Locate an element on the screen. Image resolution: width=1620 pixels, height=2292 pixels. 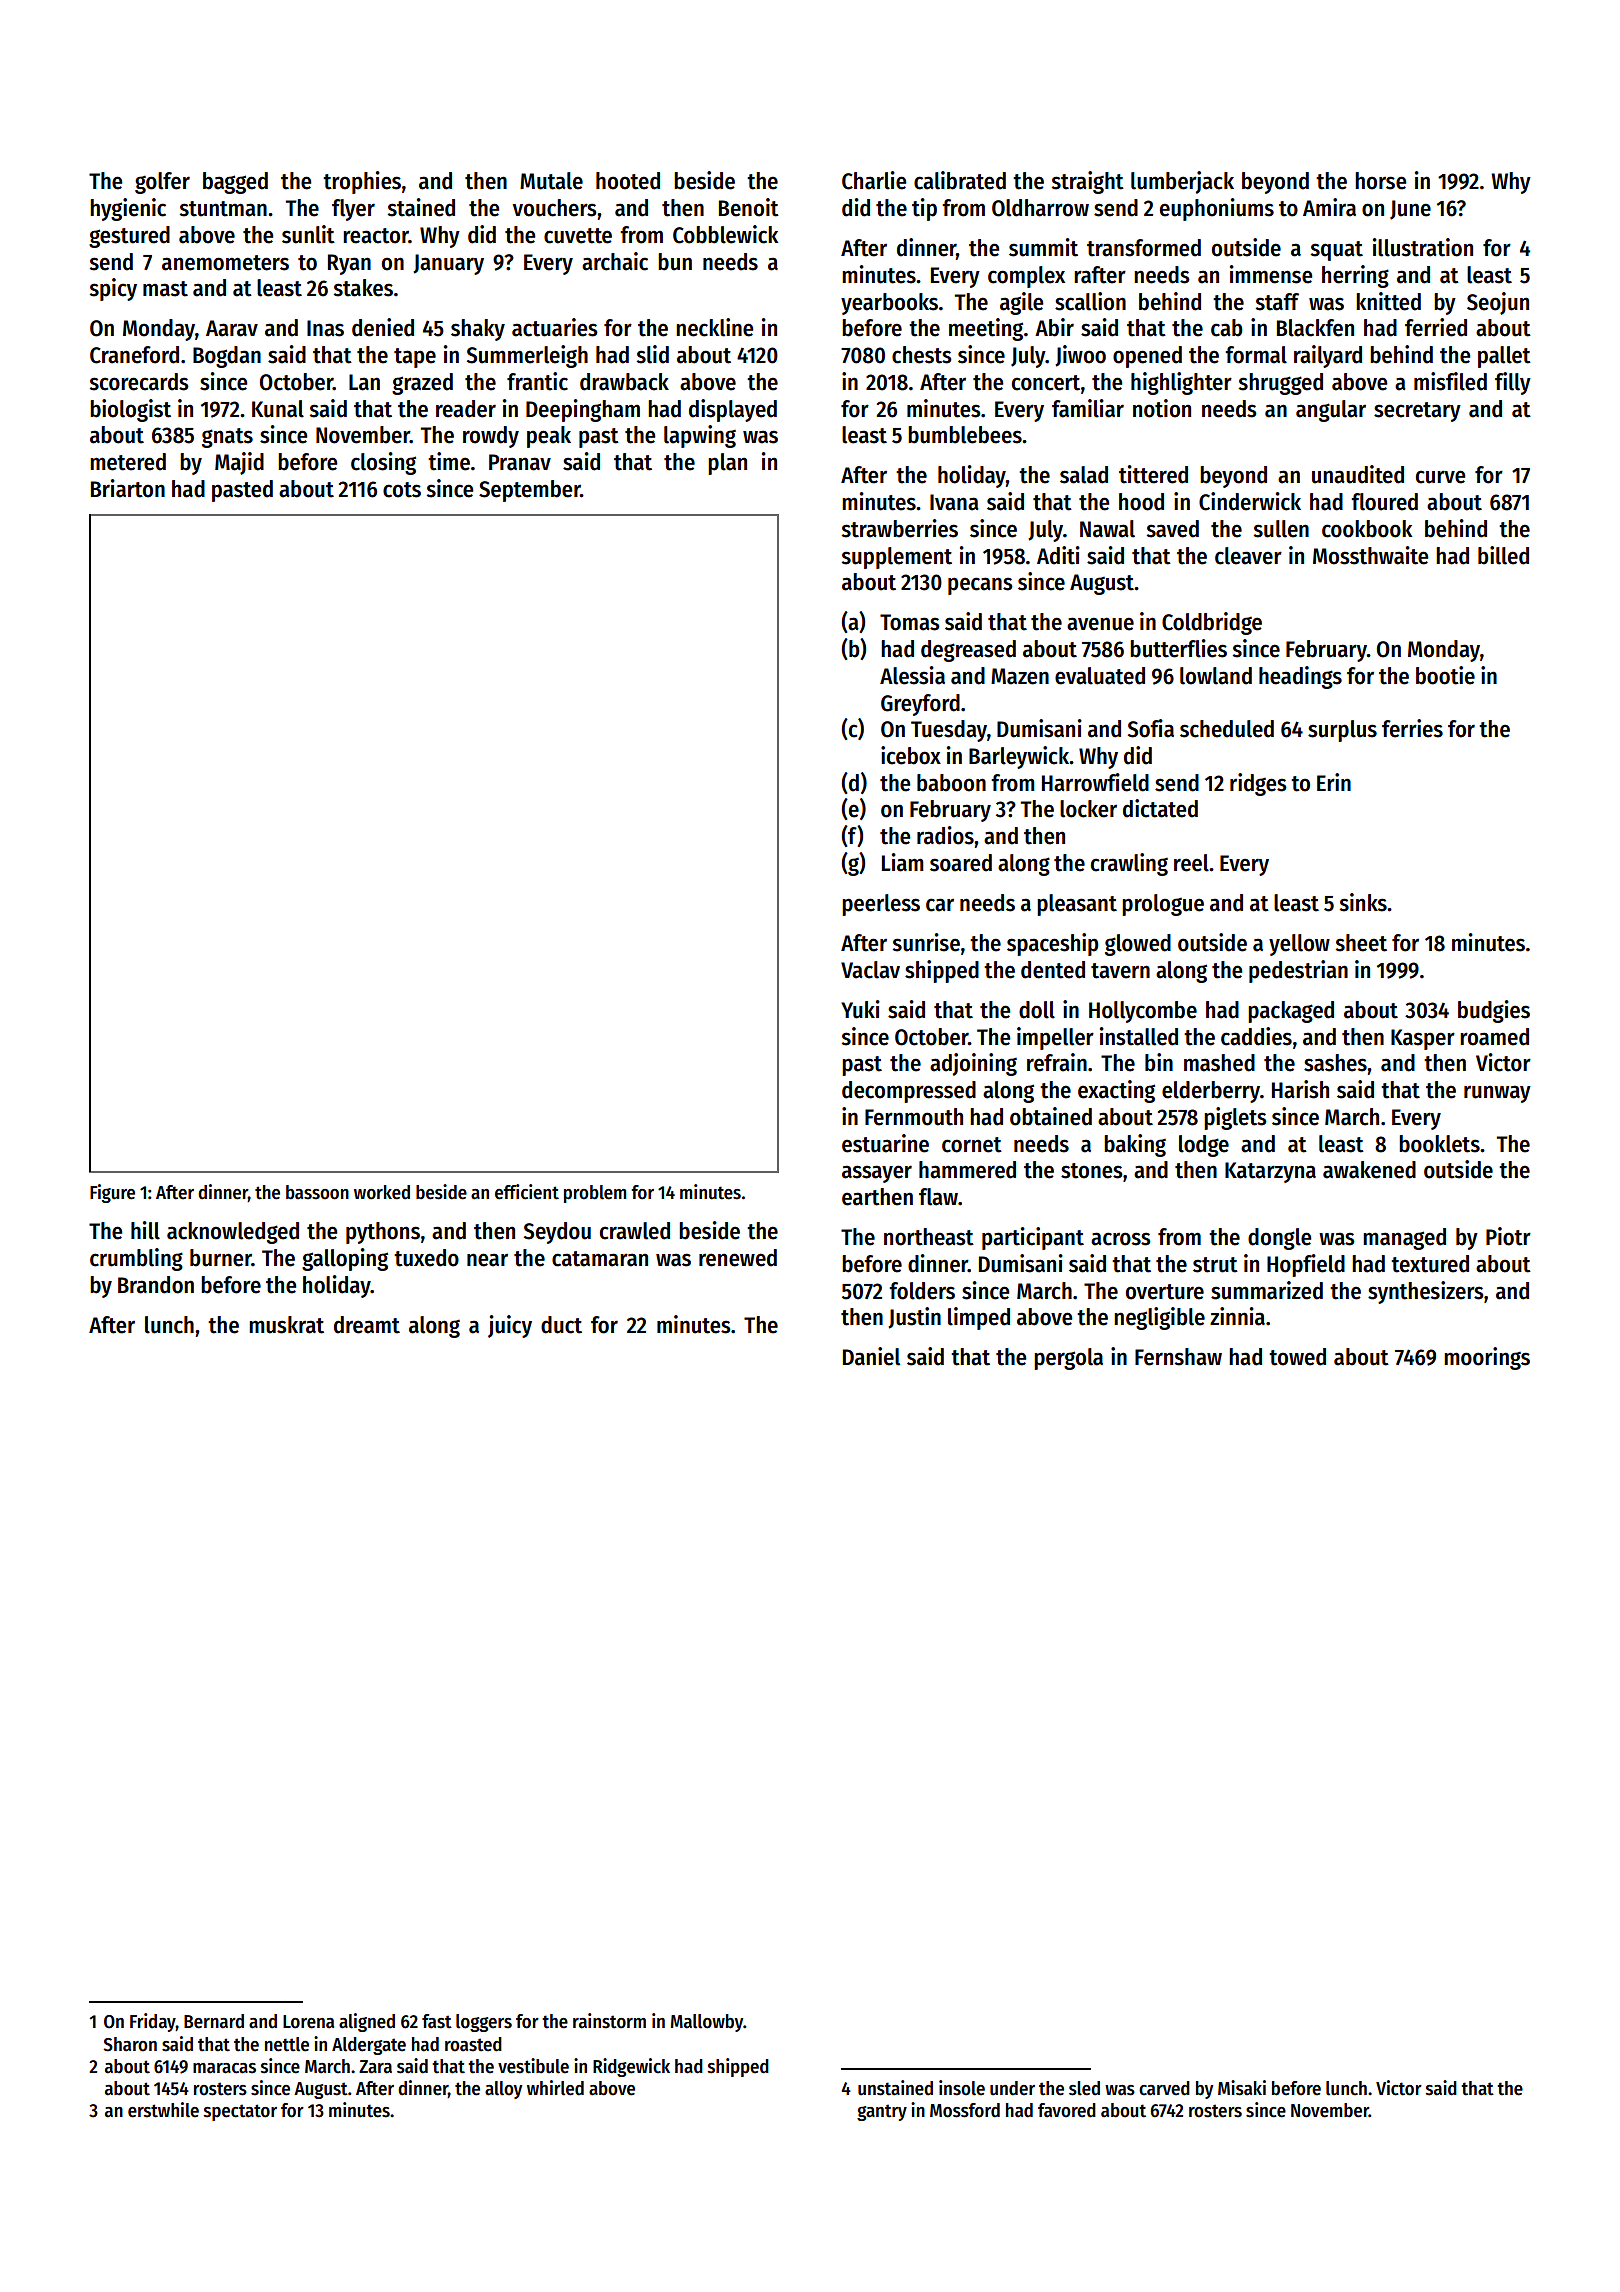
crawling is located at coordinates (1129, 864).
